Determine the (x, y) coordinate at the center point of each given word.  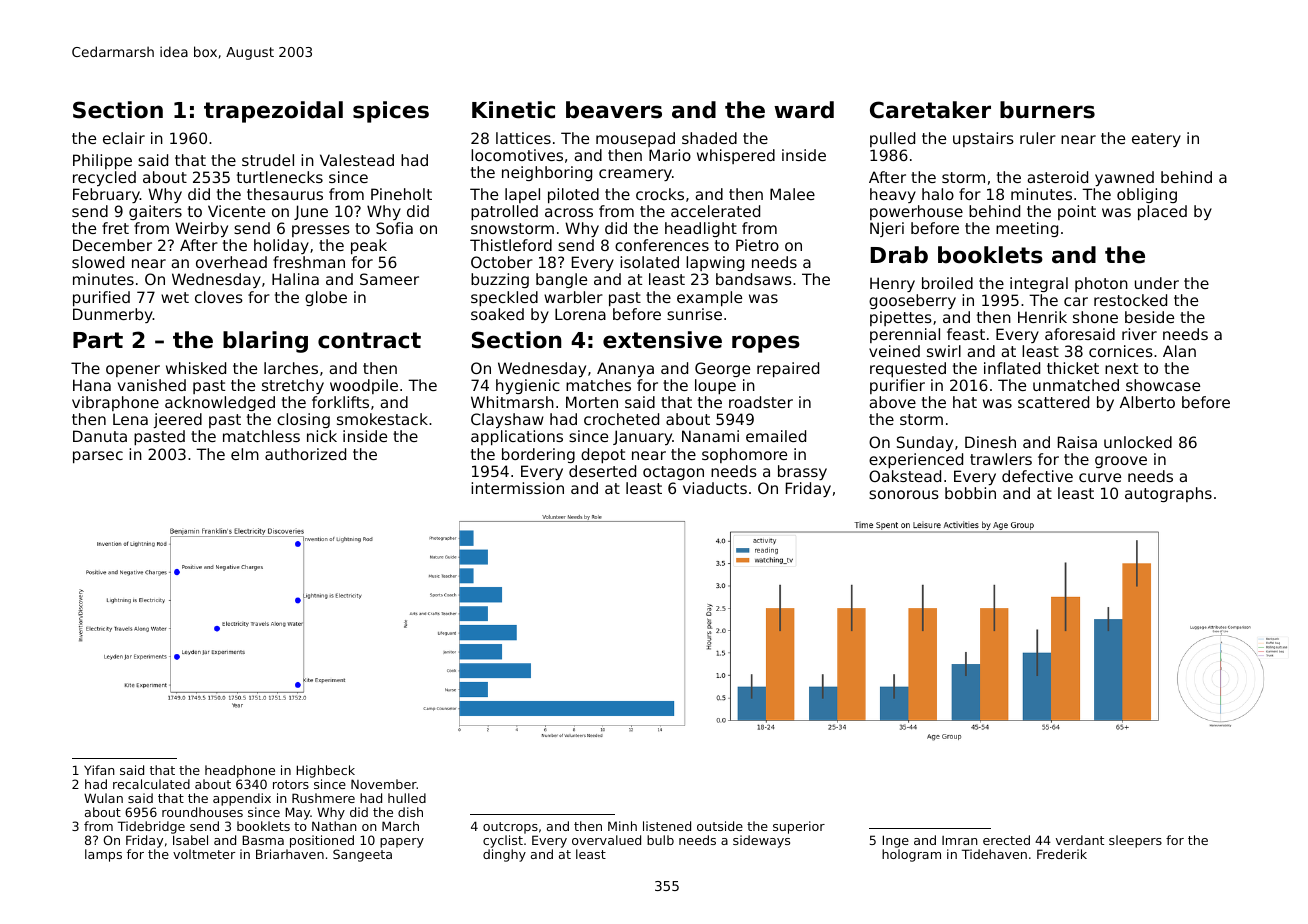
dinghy (504, 855)
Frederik (1062, 854)
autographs (1168, 494)
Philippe (102, 161)
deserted (602, 471)
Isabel (190, 840)
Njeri (887, 229)
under (1157, 283)
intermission (517, 488)
